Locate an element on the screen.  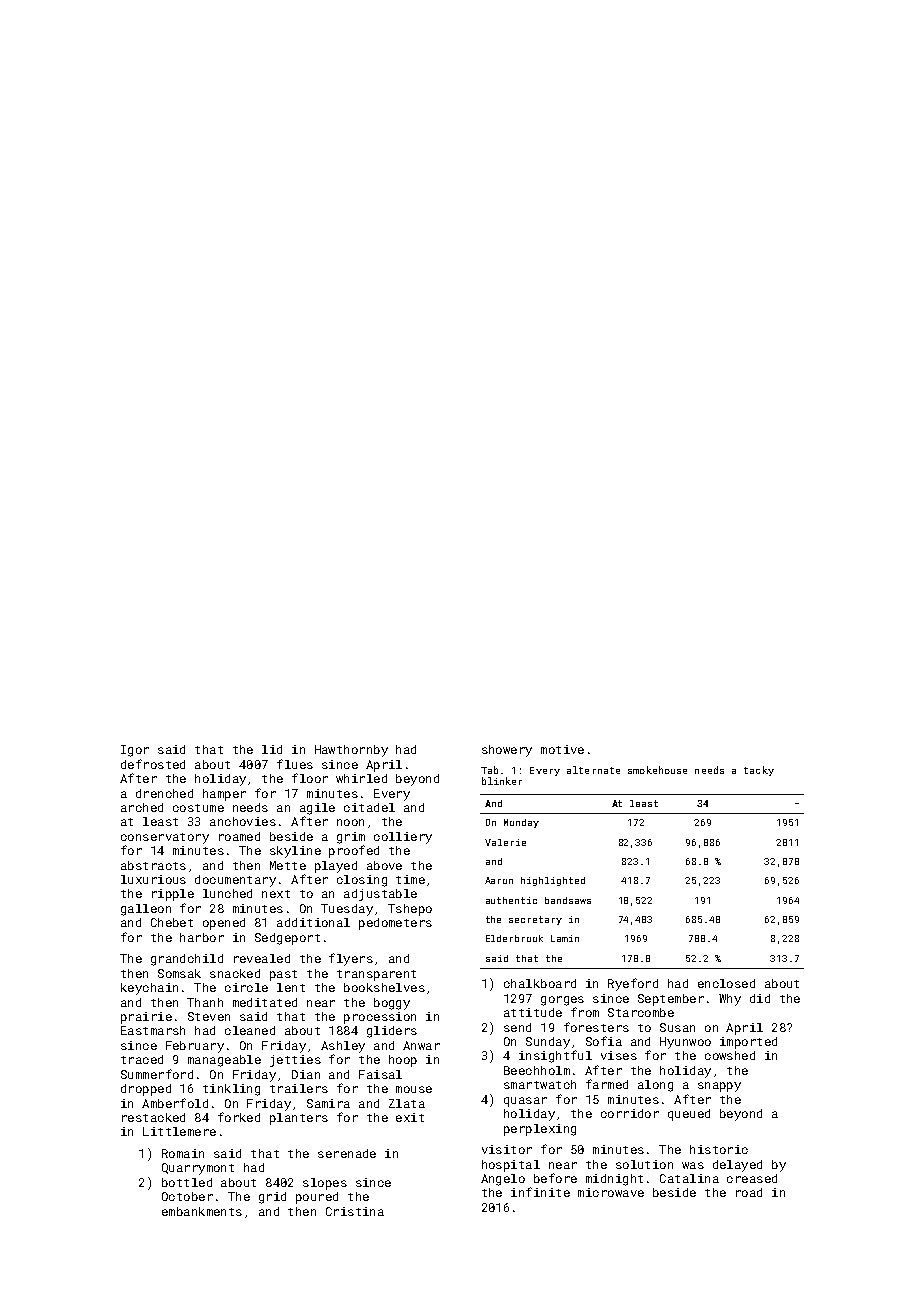
roamed is located at coordinates (239, 836).
